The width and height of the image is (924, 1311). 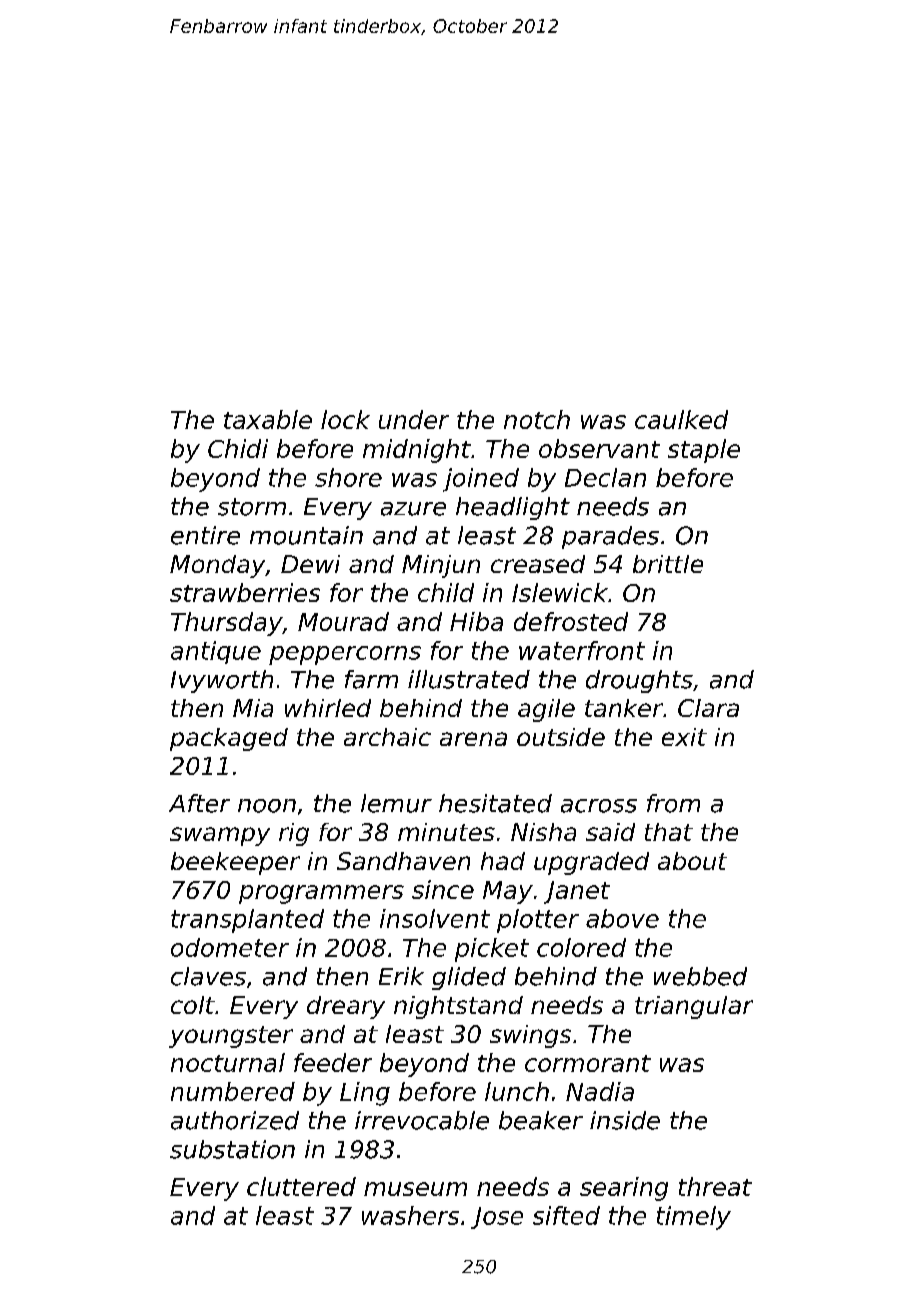 What do you see at coordinates (566, 1215) in the image?
I see `sifted` at bounding box center [566, 1215].
